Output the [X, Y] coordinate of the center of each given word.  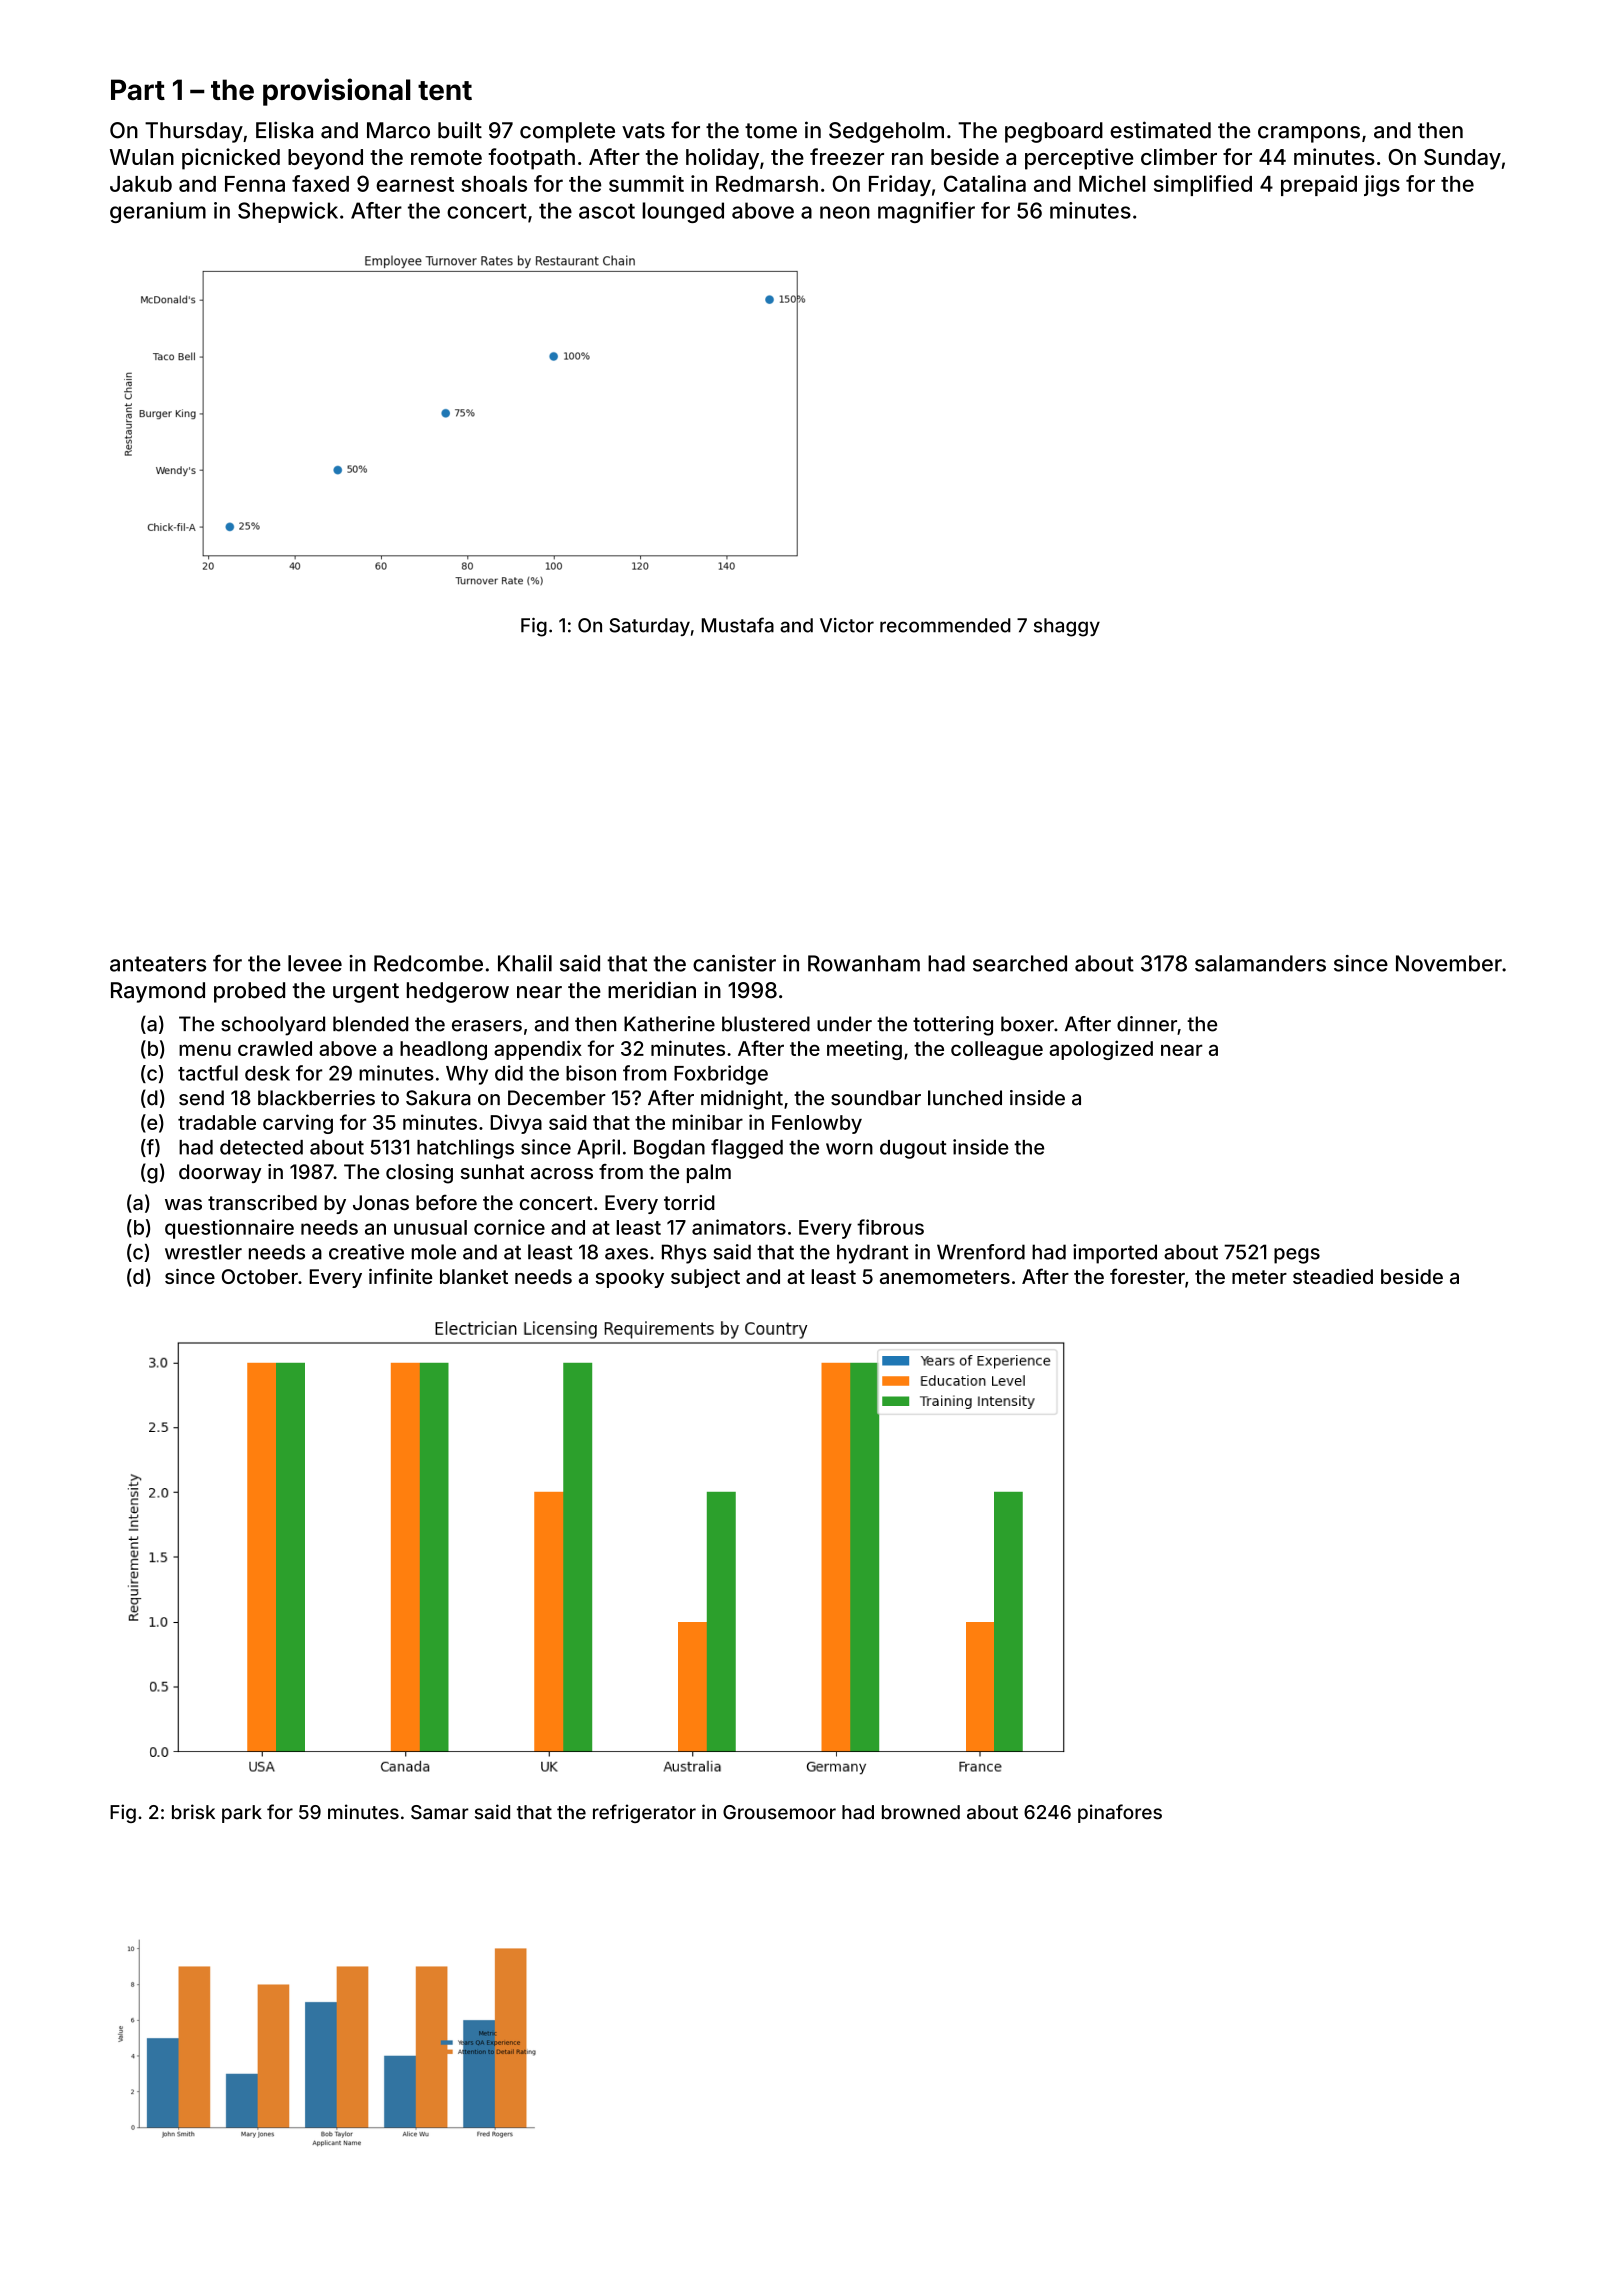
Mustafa [738, 625]
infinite [400, 1276]
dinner [1147, 1024]
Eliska [284, 130]
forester [1147, 1276]
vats [643, 131]
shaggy [1067, 627]
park [242, 1814]
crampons [1309, 134]
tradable [217, 1122]
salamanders [1260, 963]
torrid [689, 1202]
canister [734, 963]
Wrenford [981, 1252]
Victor [847, 625]
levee [315, 963]
